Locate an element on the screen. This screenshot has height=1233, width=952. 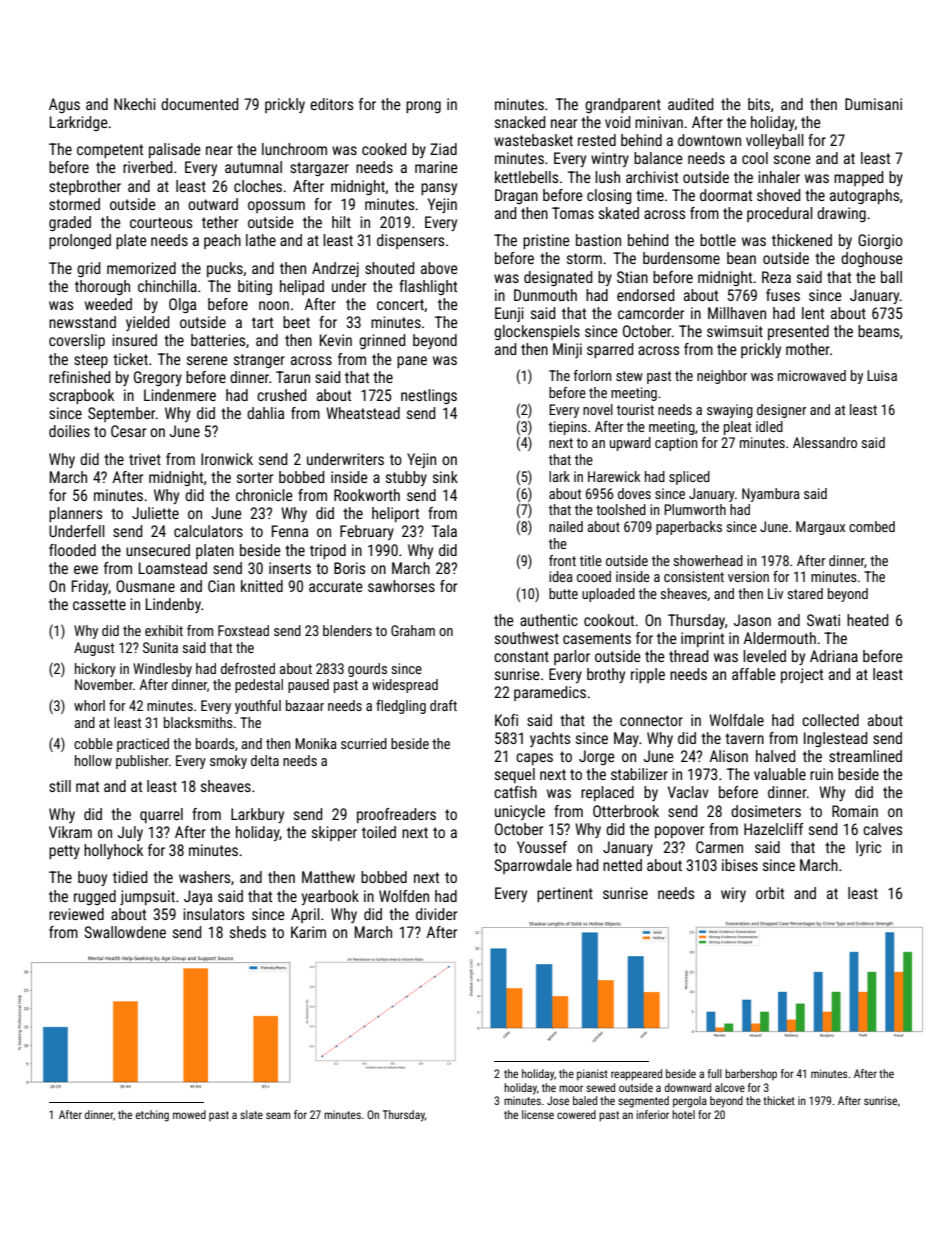
skipper is located at coordinates (334, 833).
